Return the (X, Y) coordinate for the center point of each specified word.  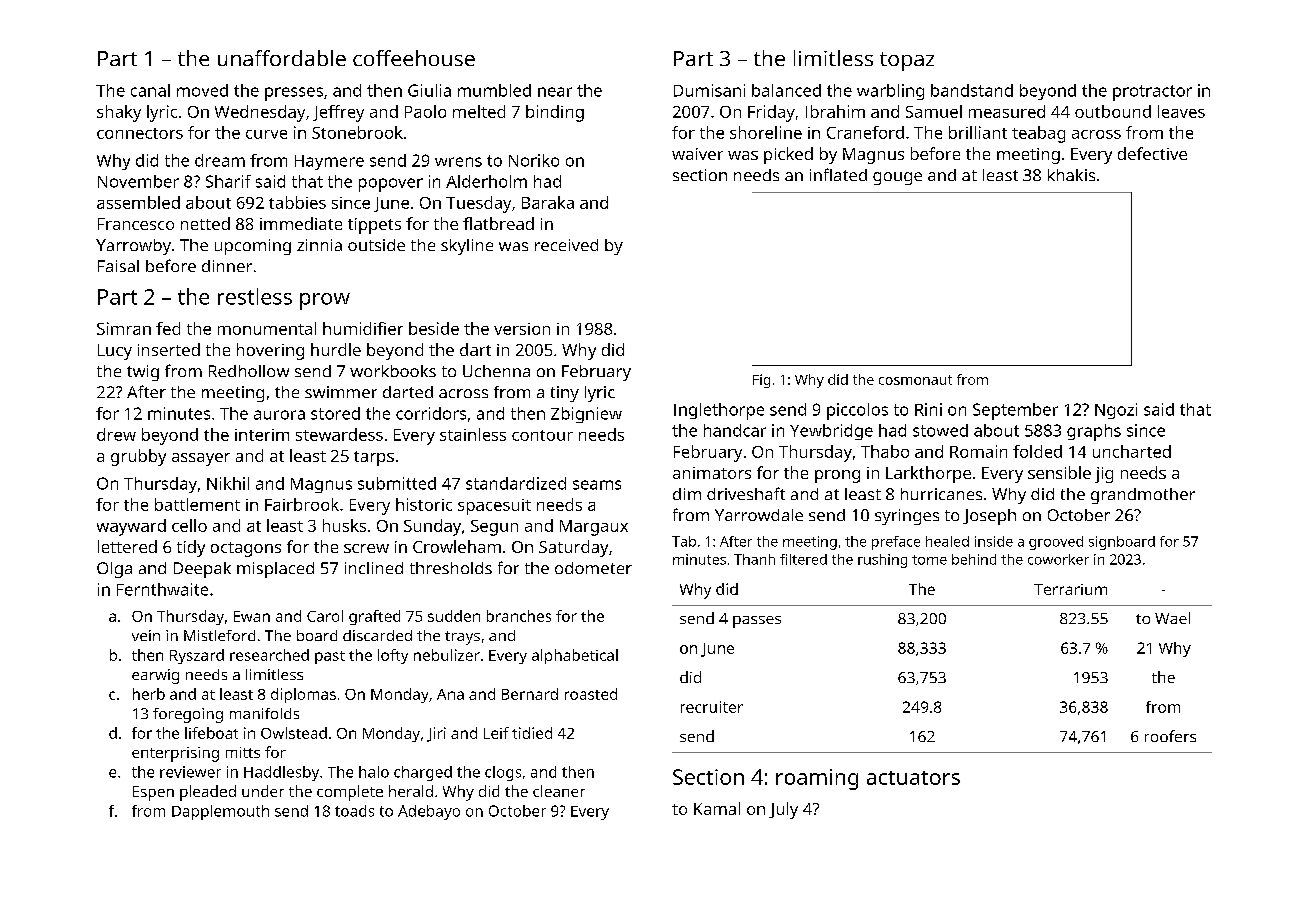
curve (266, 134)
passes (757, 622)
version (522, 329)
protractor (1152, 93)
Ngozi (1116, 411)
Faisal (118, 266)
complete (350, 793)
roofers (1170, 736)
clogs (503, 773)
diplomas (303, 695)
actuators (913, 778)
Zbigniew (586, 415)
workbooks (393, 371)
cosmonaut (915, 380)
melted (479, 111)
